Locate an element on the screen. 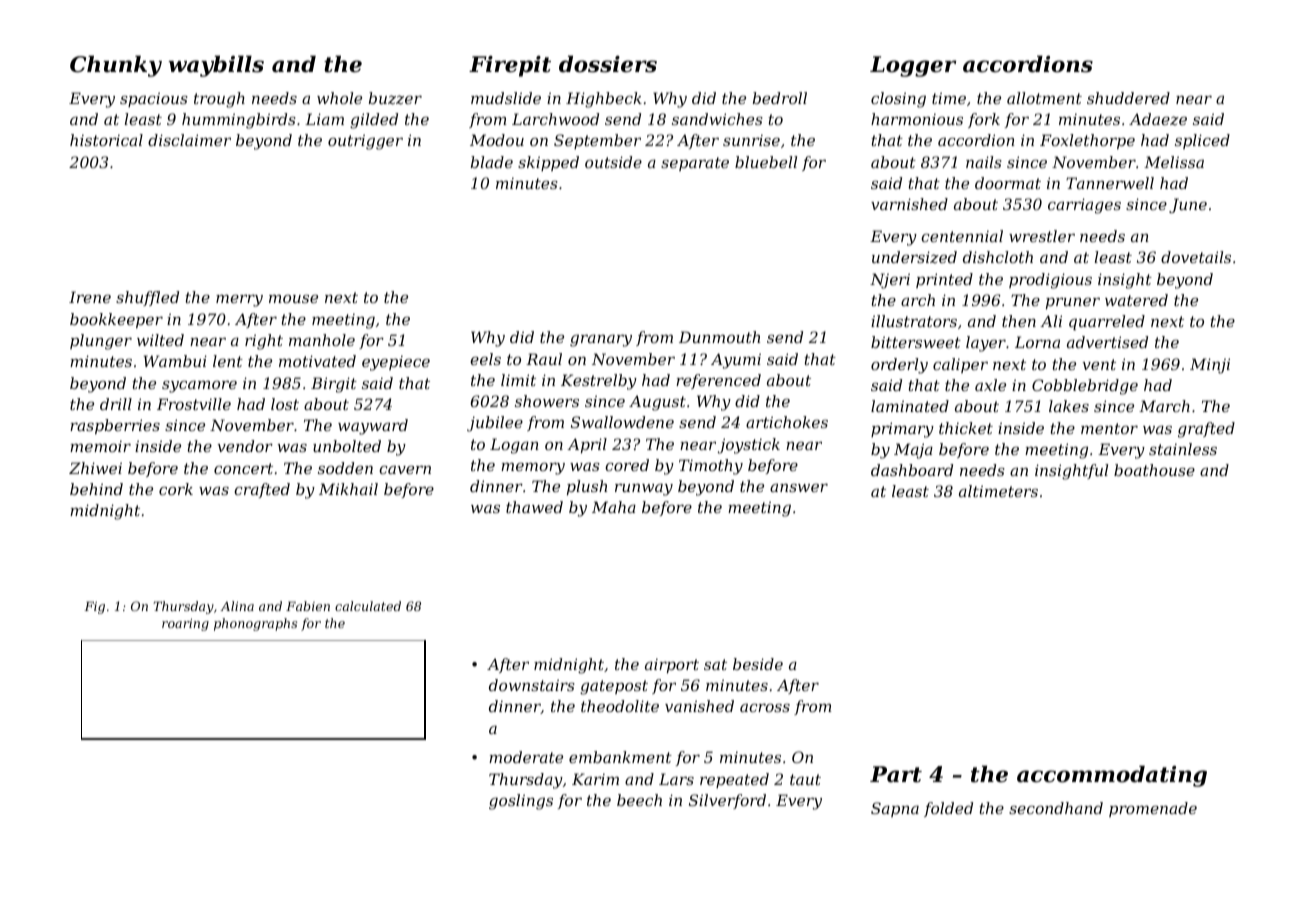 The image size is (1308, 924). Minji is located at coordinates (1210, 366).
